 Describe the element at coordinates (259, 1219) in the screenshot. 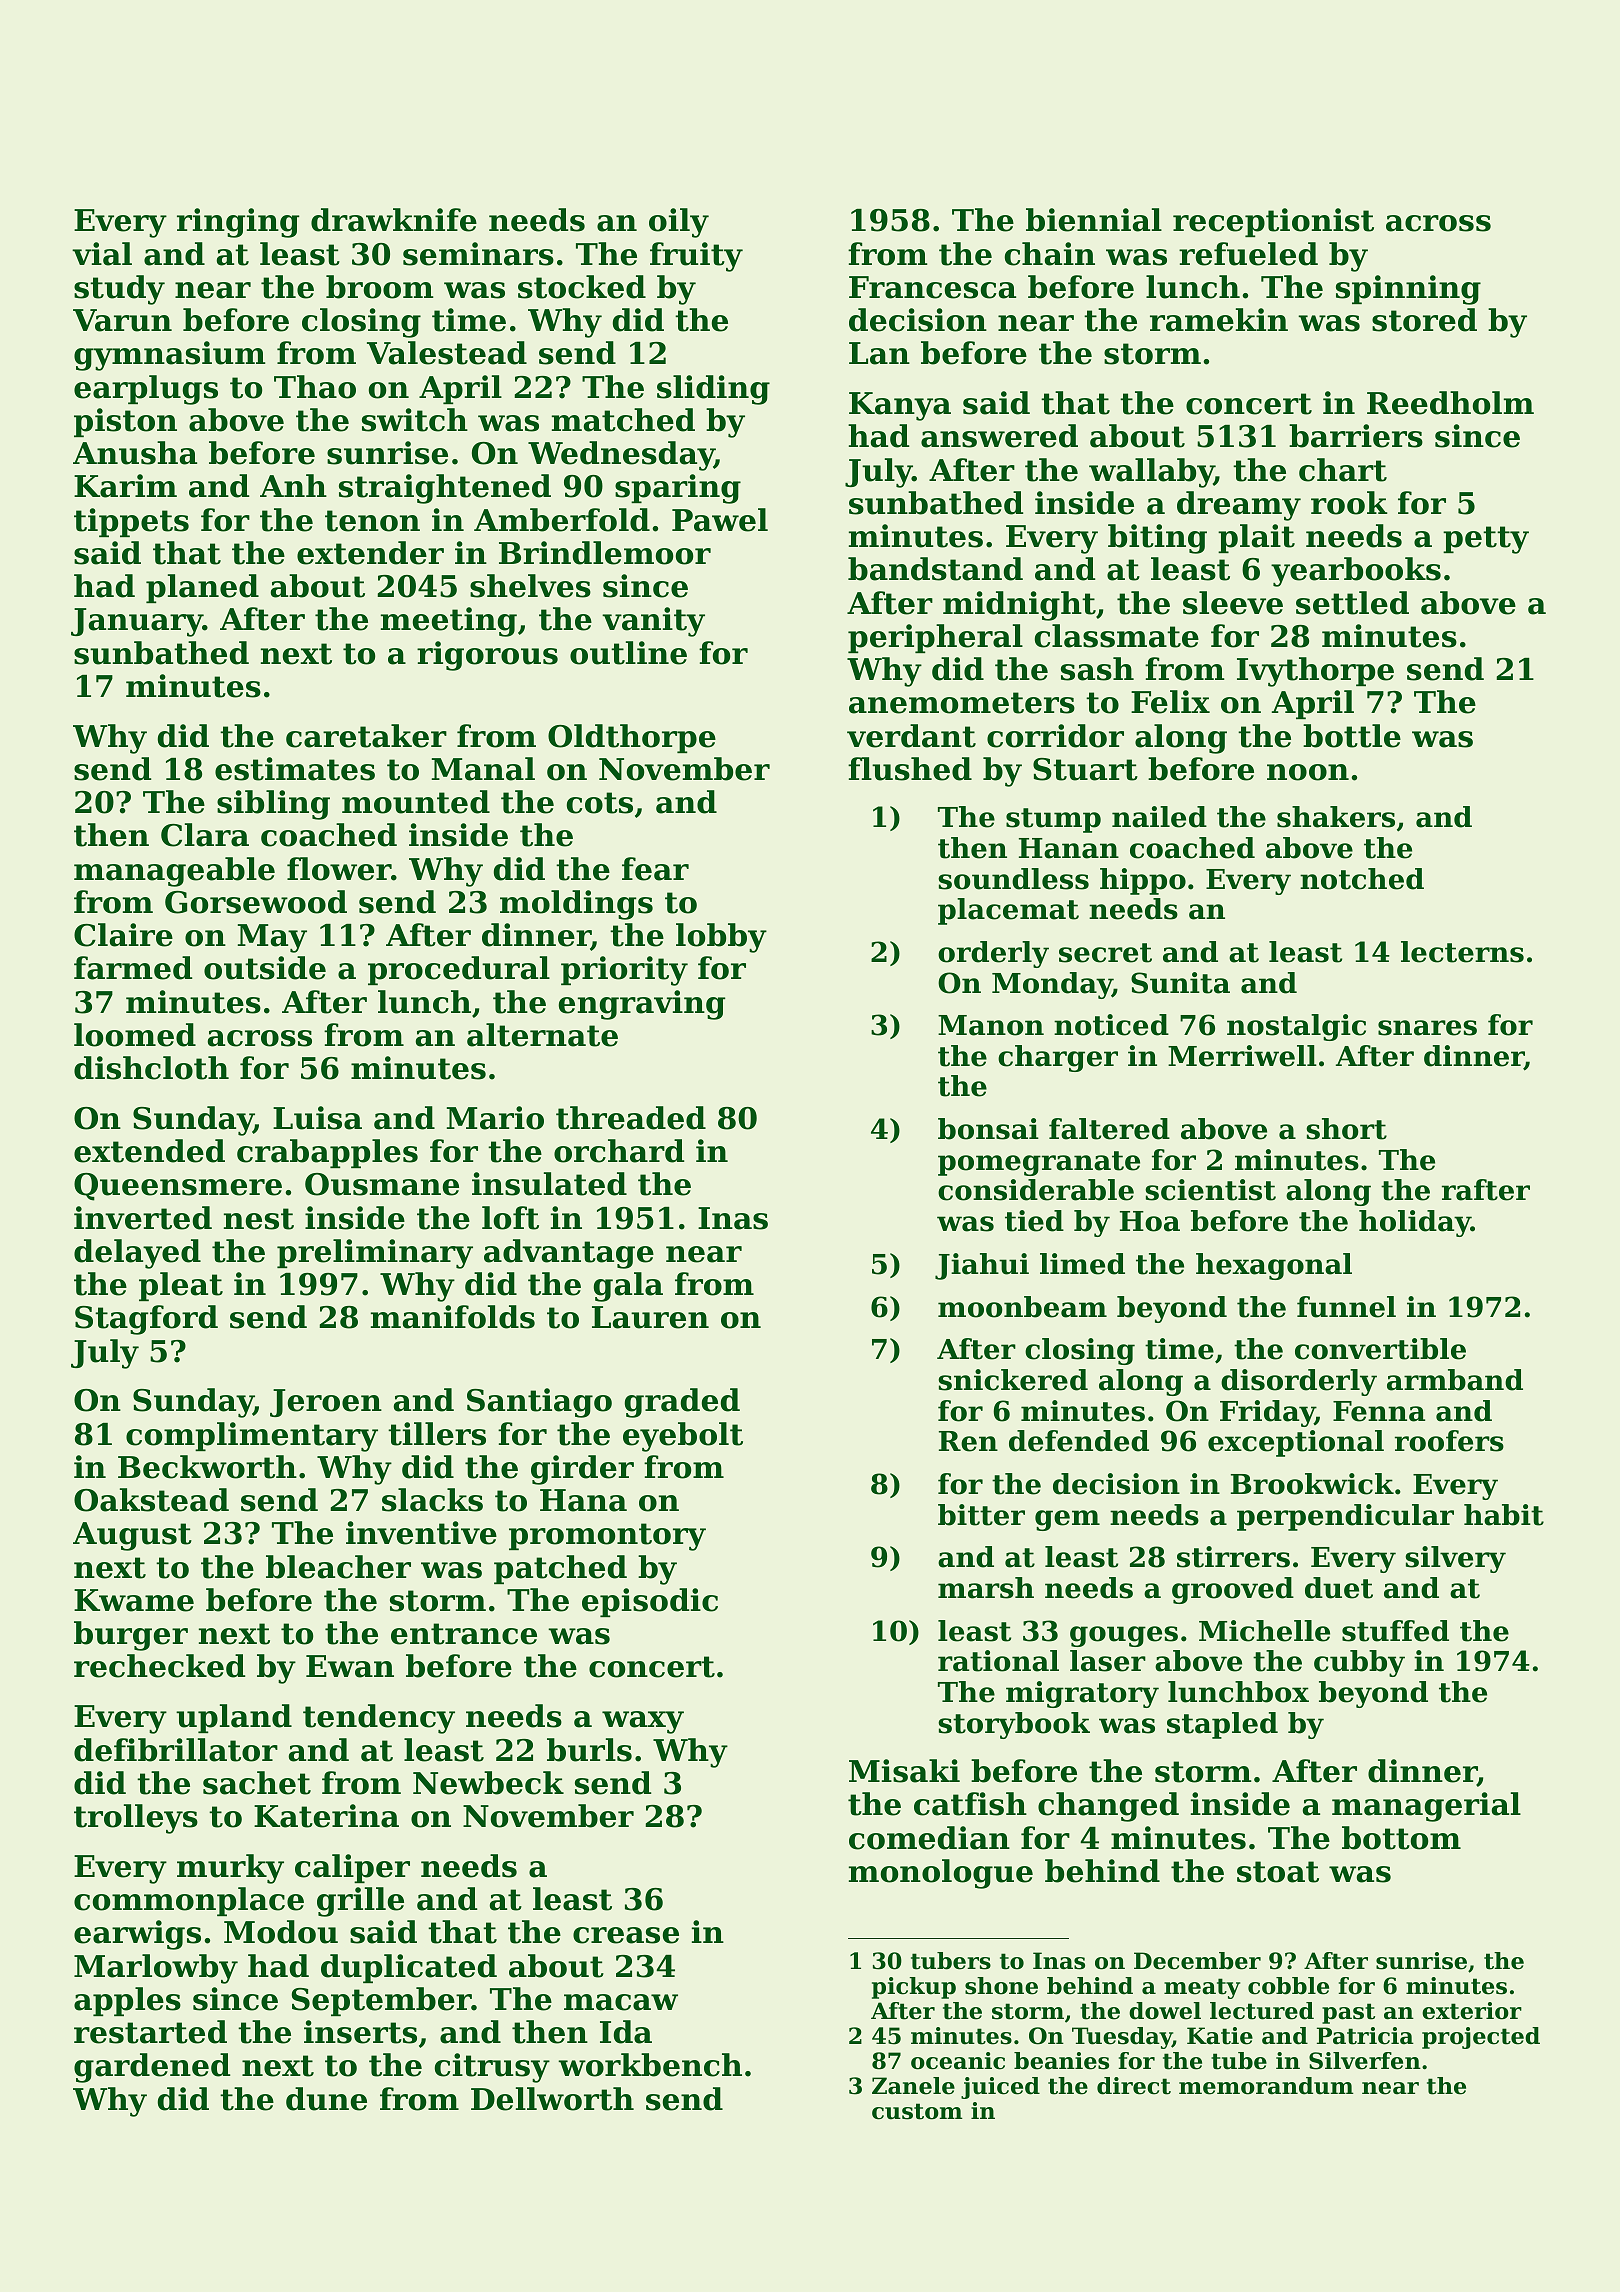

I see `nest` at that location.
